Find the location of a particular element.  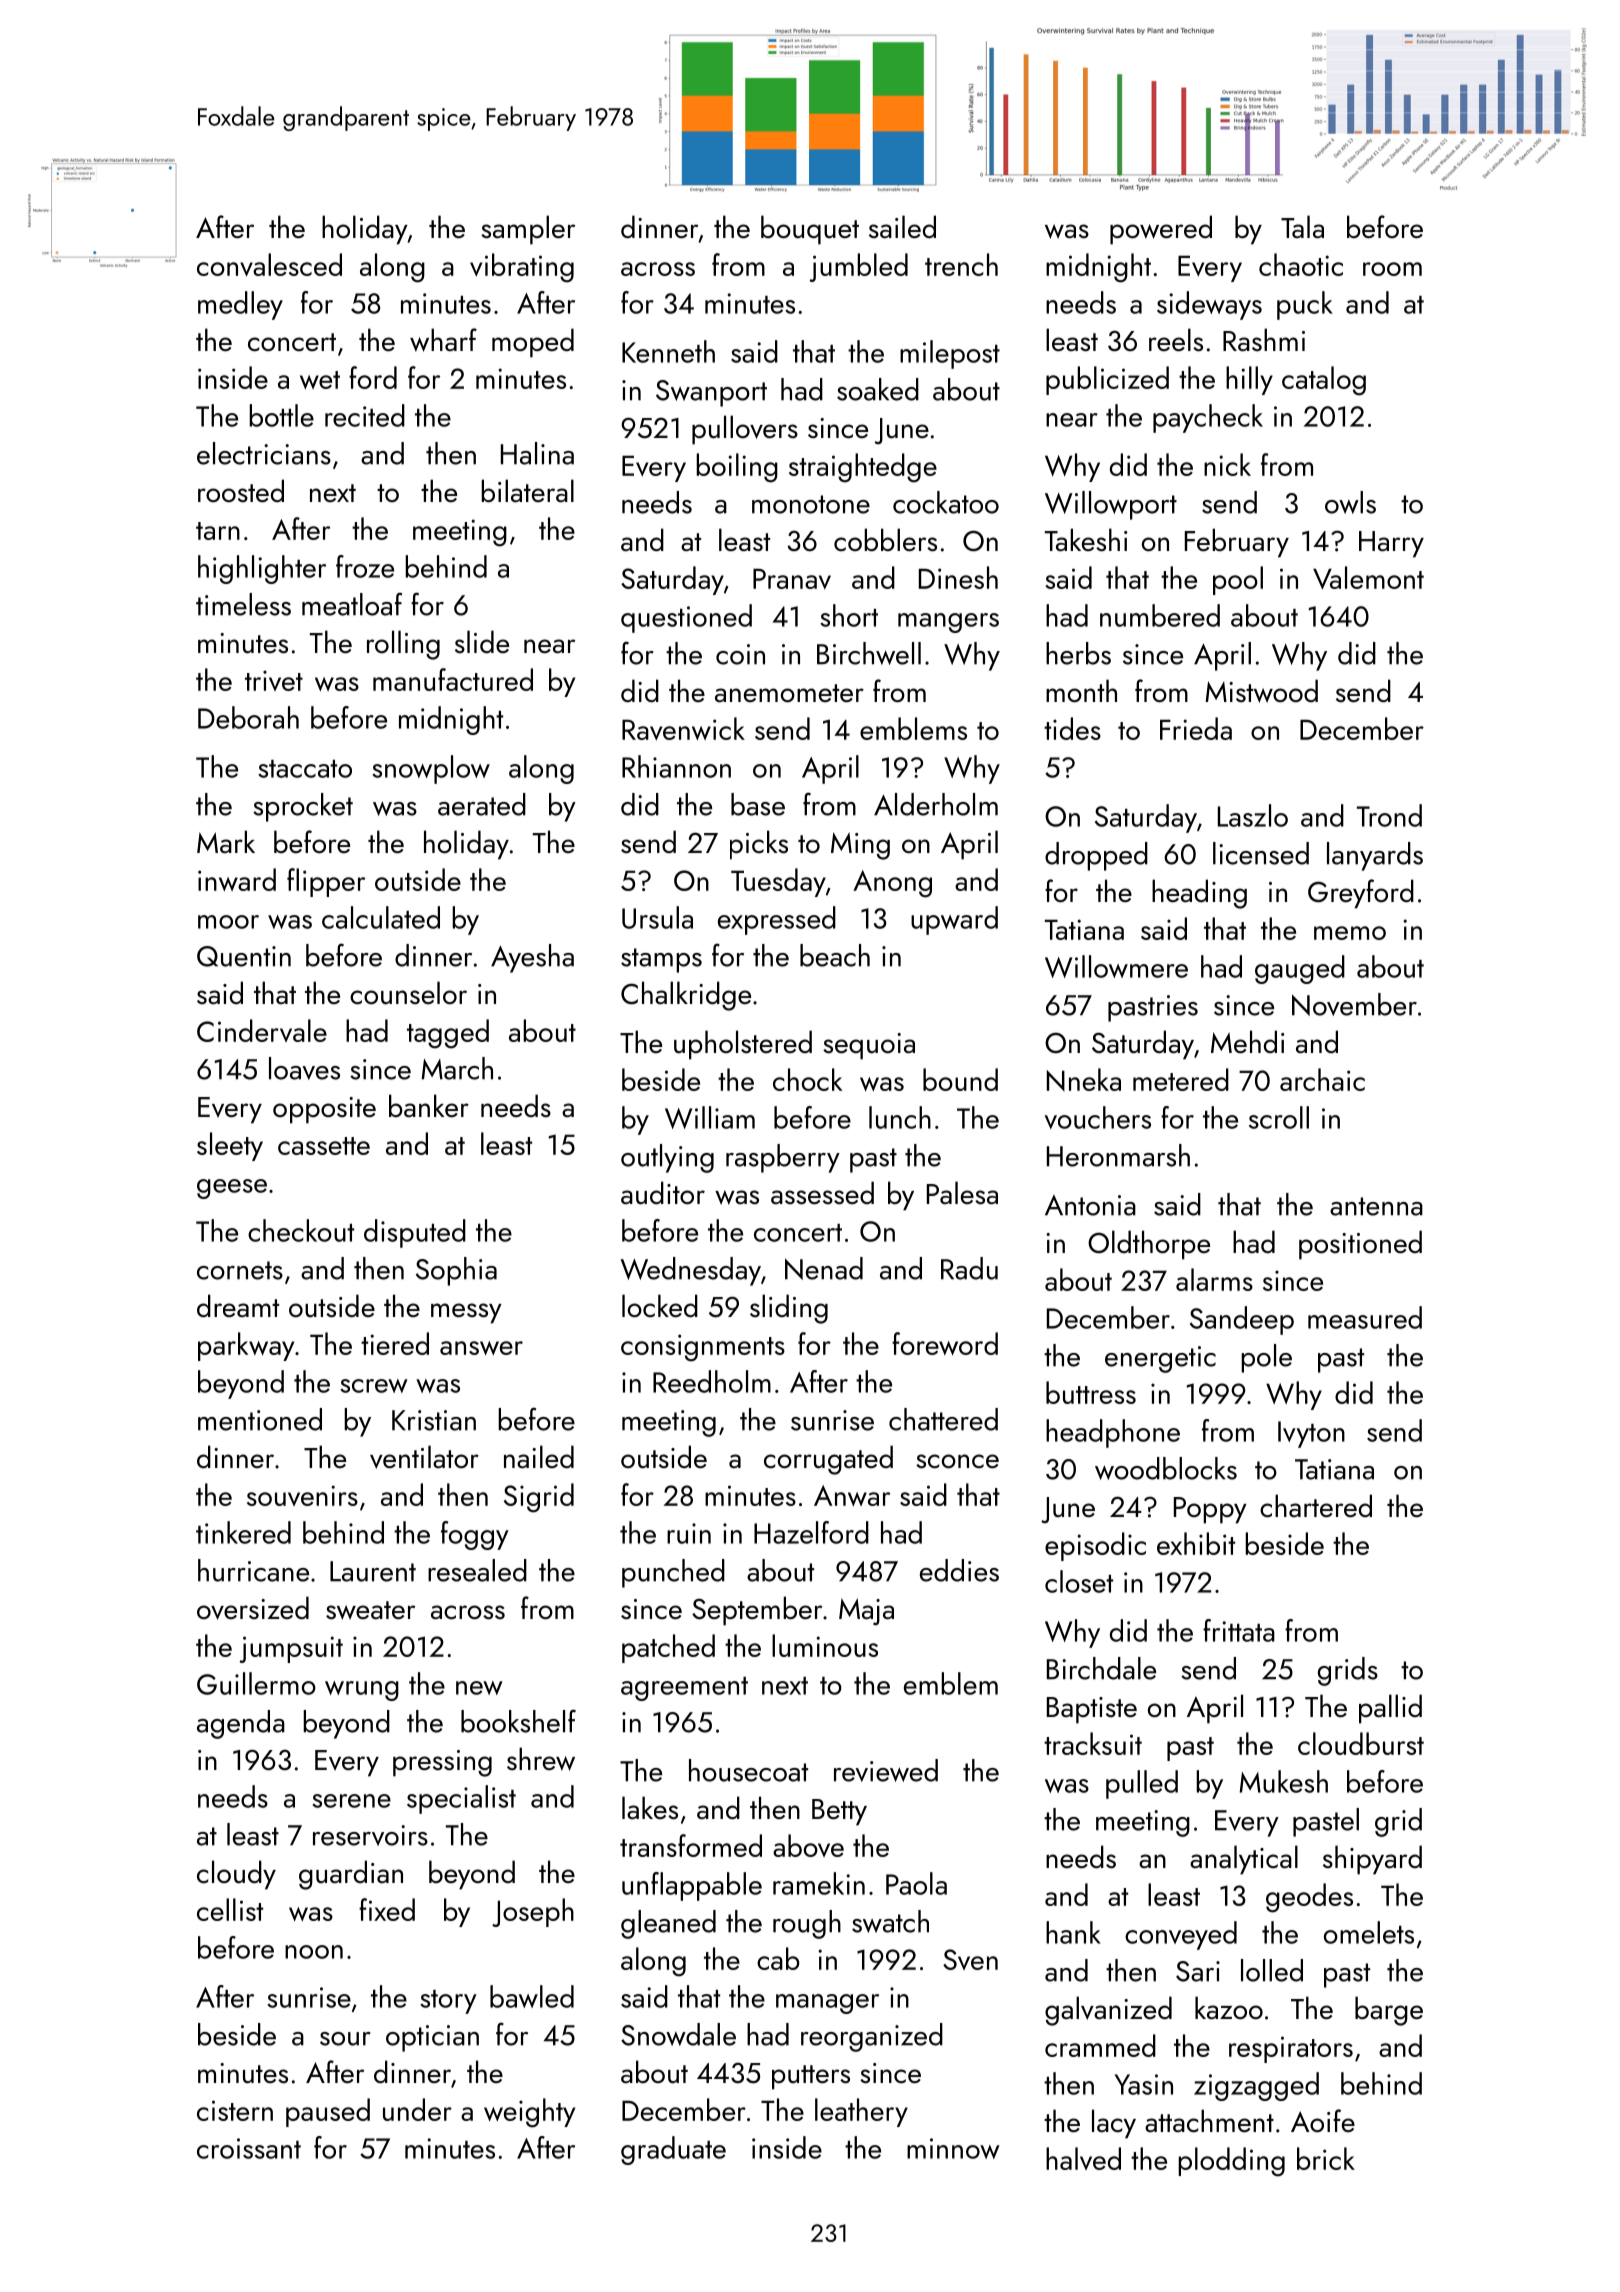

weighty is located at coordinates (529, 2113).
